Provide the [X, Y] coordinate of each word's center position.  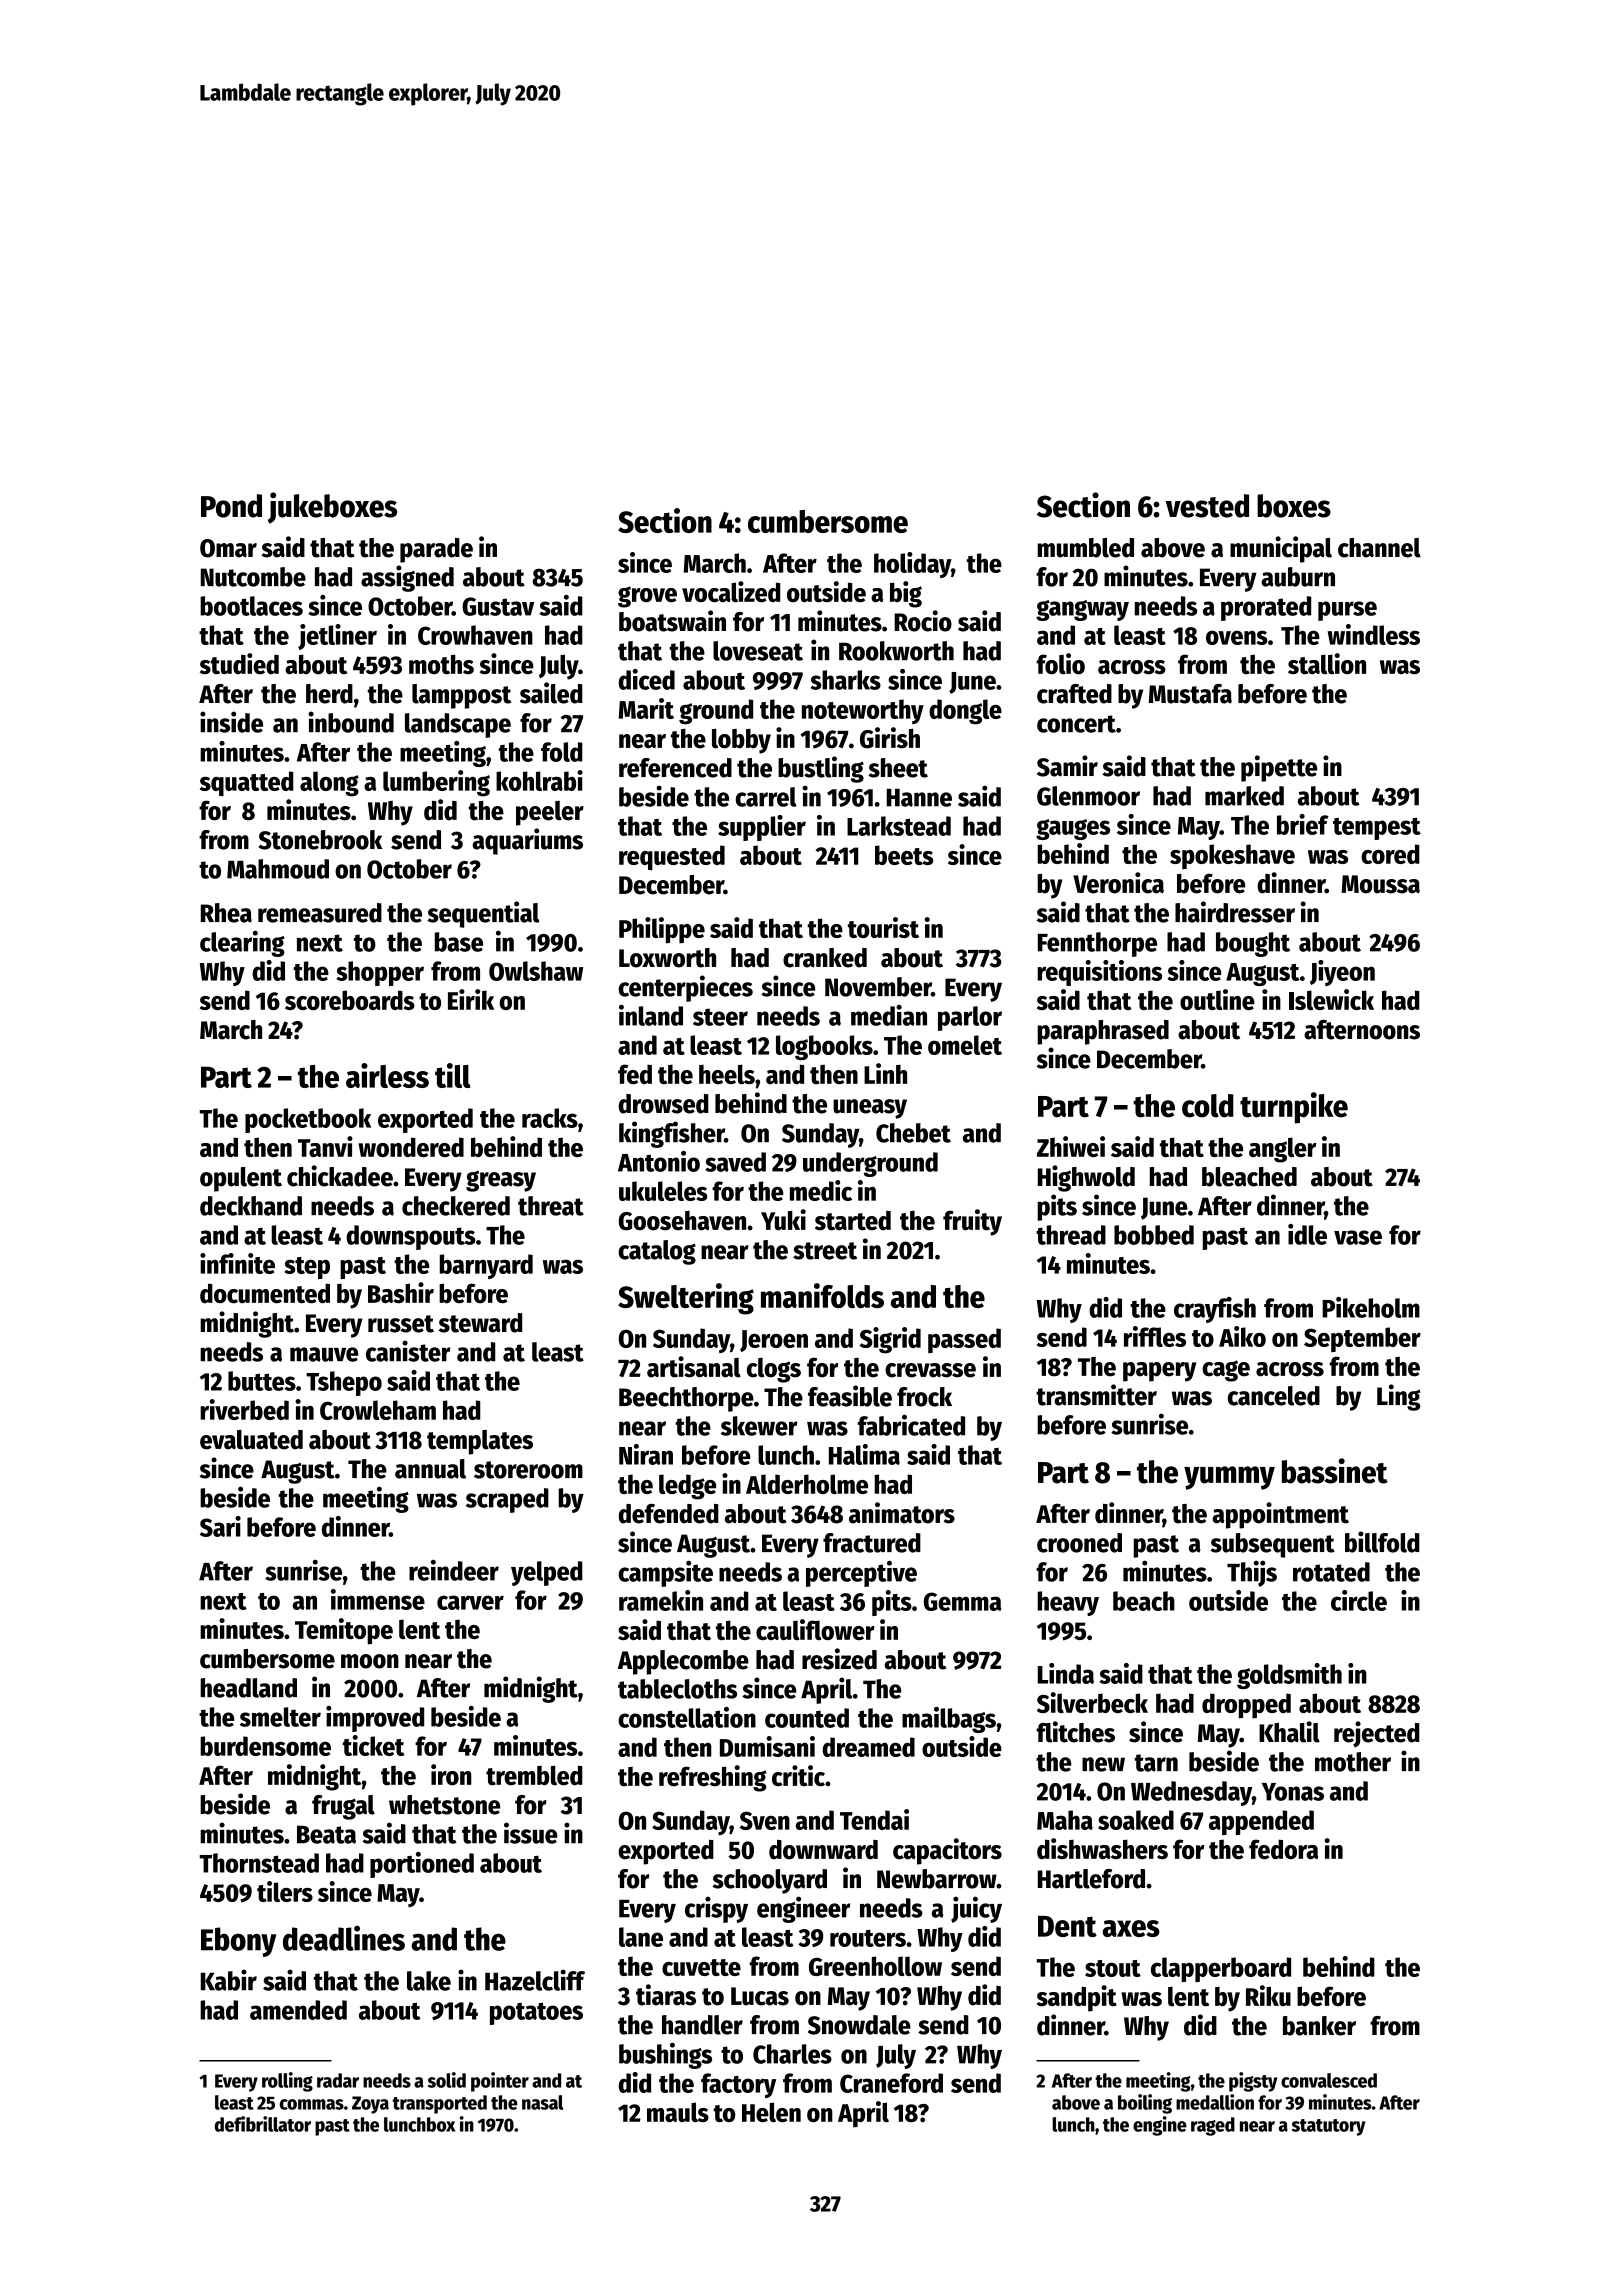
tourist [883, 927]
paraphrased [1103, 1032]
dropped [1246, 1706]
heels [727, 1074]
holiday [912, 565]
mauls [678, 2112]
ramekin [661, 1600]
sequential [483, 914]
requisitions [1099, 973]
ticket [373, 1745]
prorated [1266, 608]
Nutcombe [253, 577]
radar [338, 2080]
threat [551, 1206]
